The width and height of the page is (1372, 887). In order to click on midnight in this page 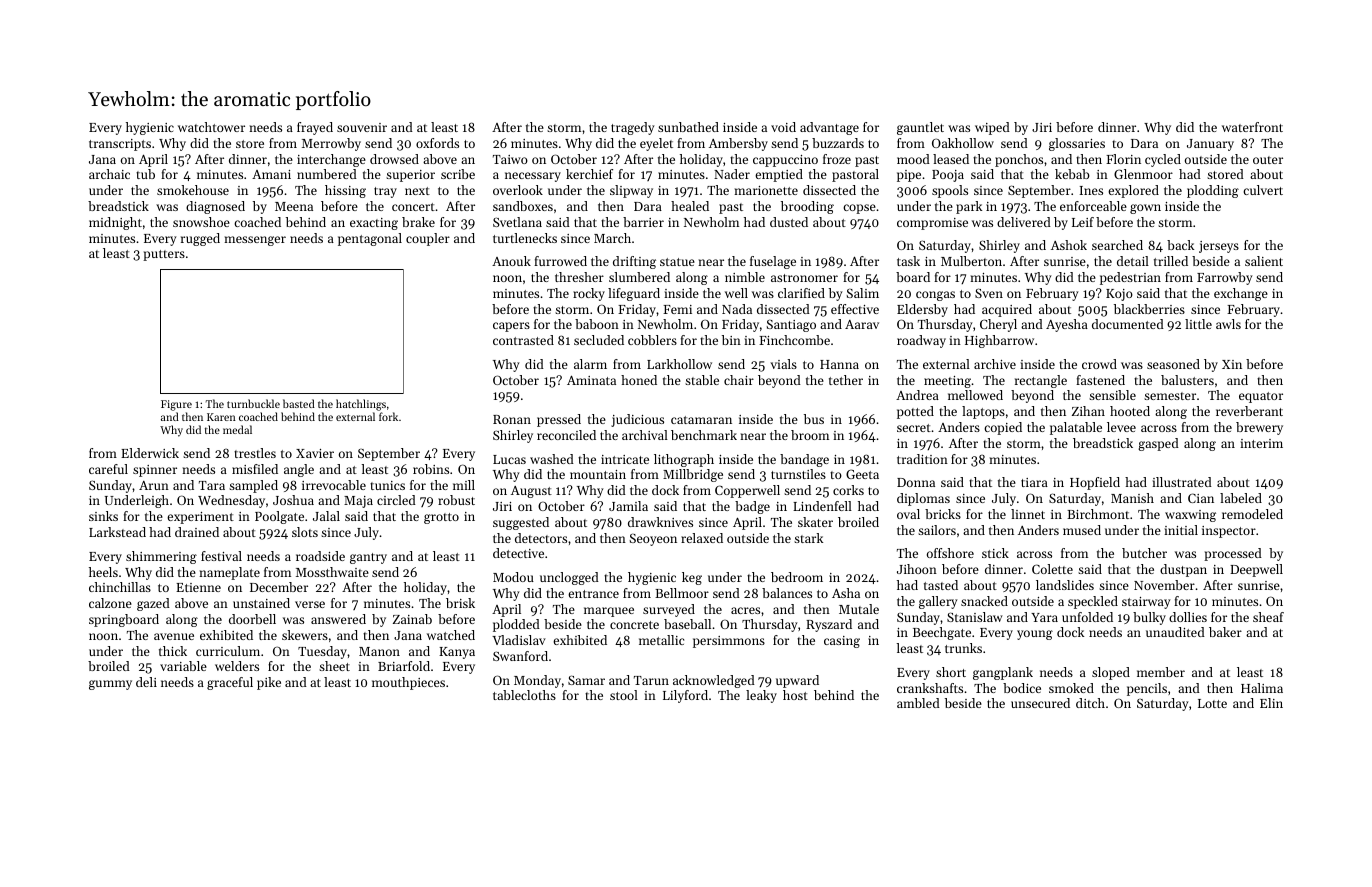, I will do `click(115, 223)`.
